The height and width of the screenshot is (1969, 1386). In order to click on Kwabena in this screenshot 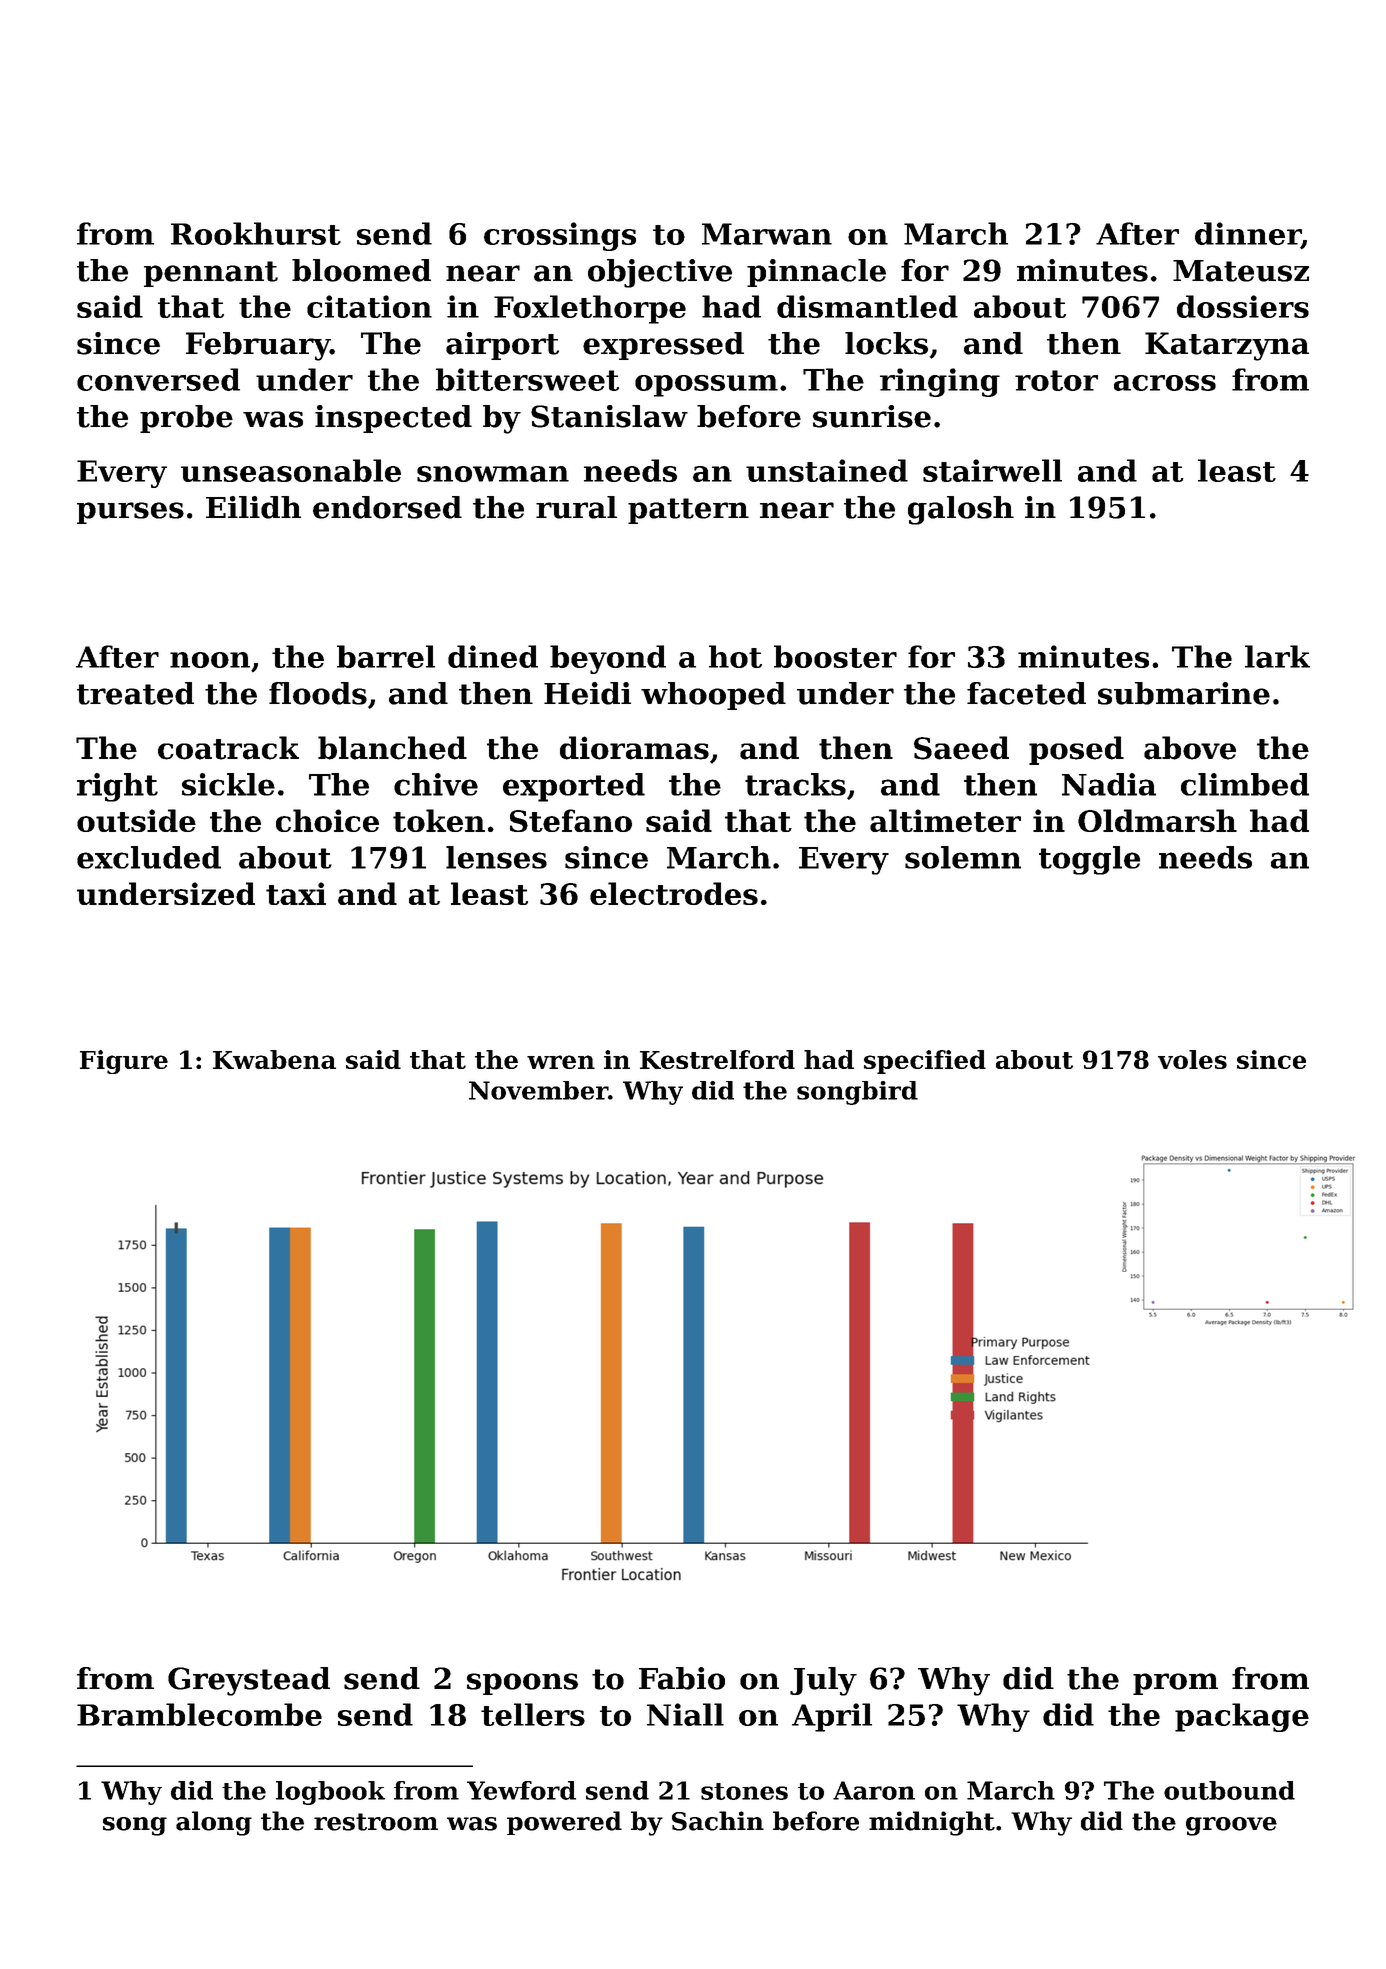, I will do `click(274, 1059)`.
